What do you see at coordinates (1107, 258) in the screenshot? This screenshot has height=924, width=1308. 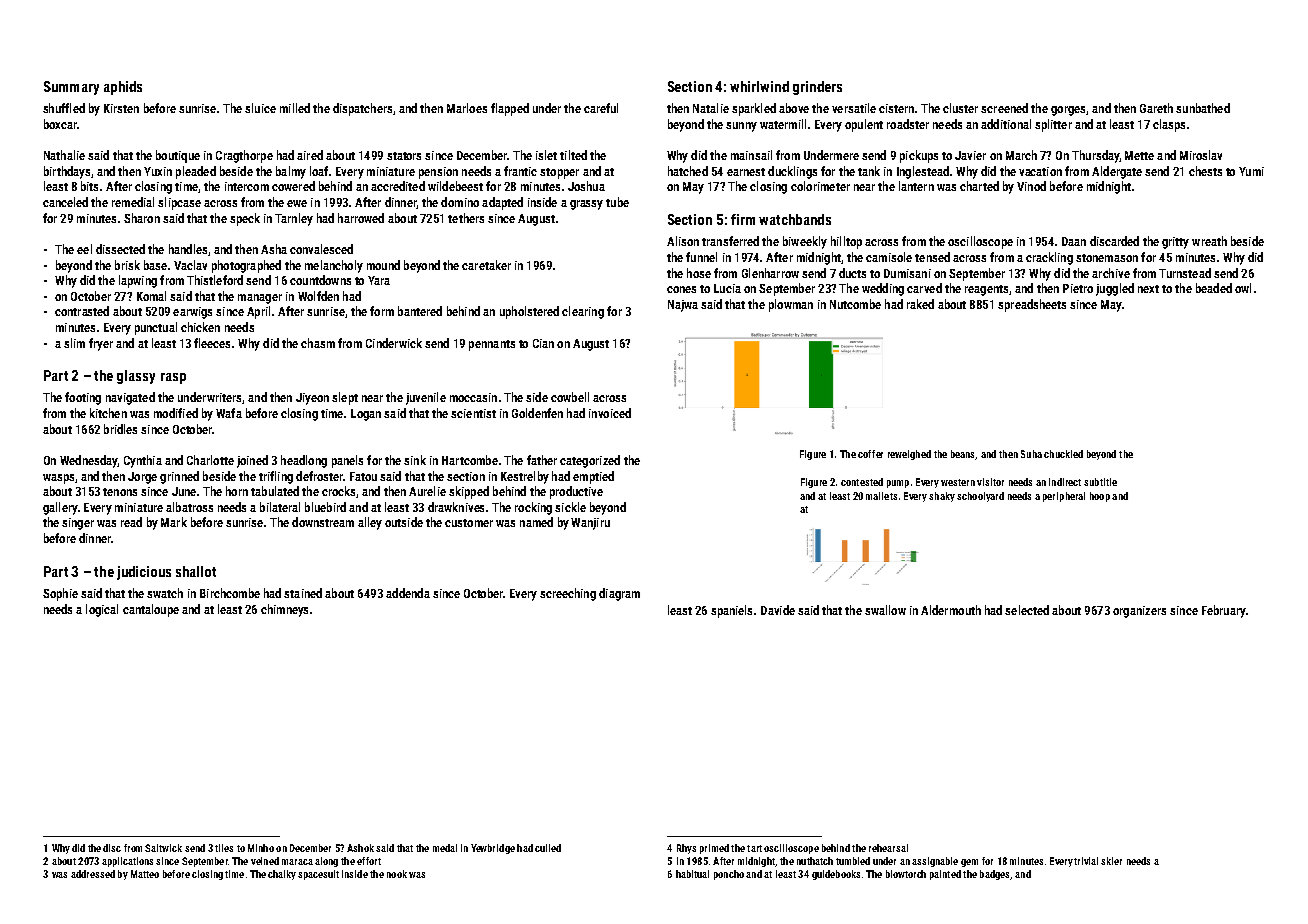 I see `stonemason` at bounding box center [1107, 258].
